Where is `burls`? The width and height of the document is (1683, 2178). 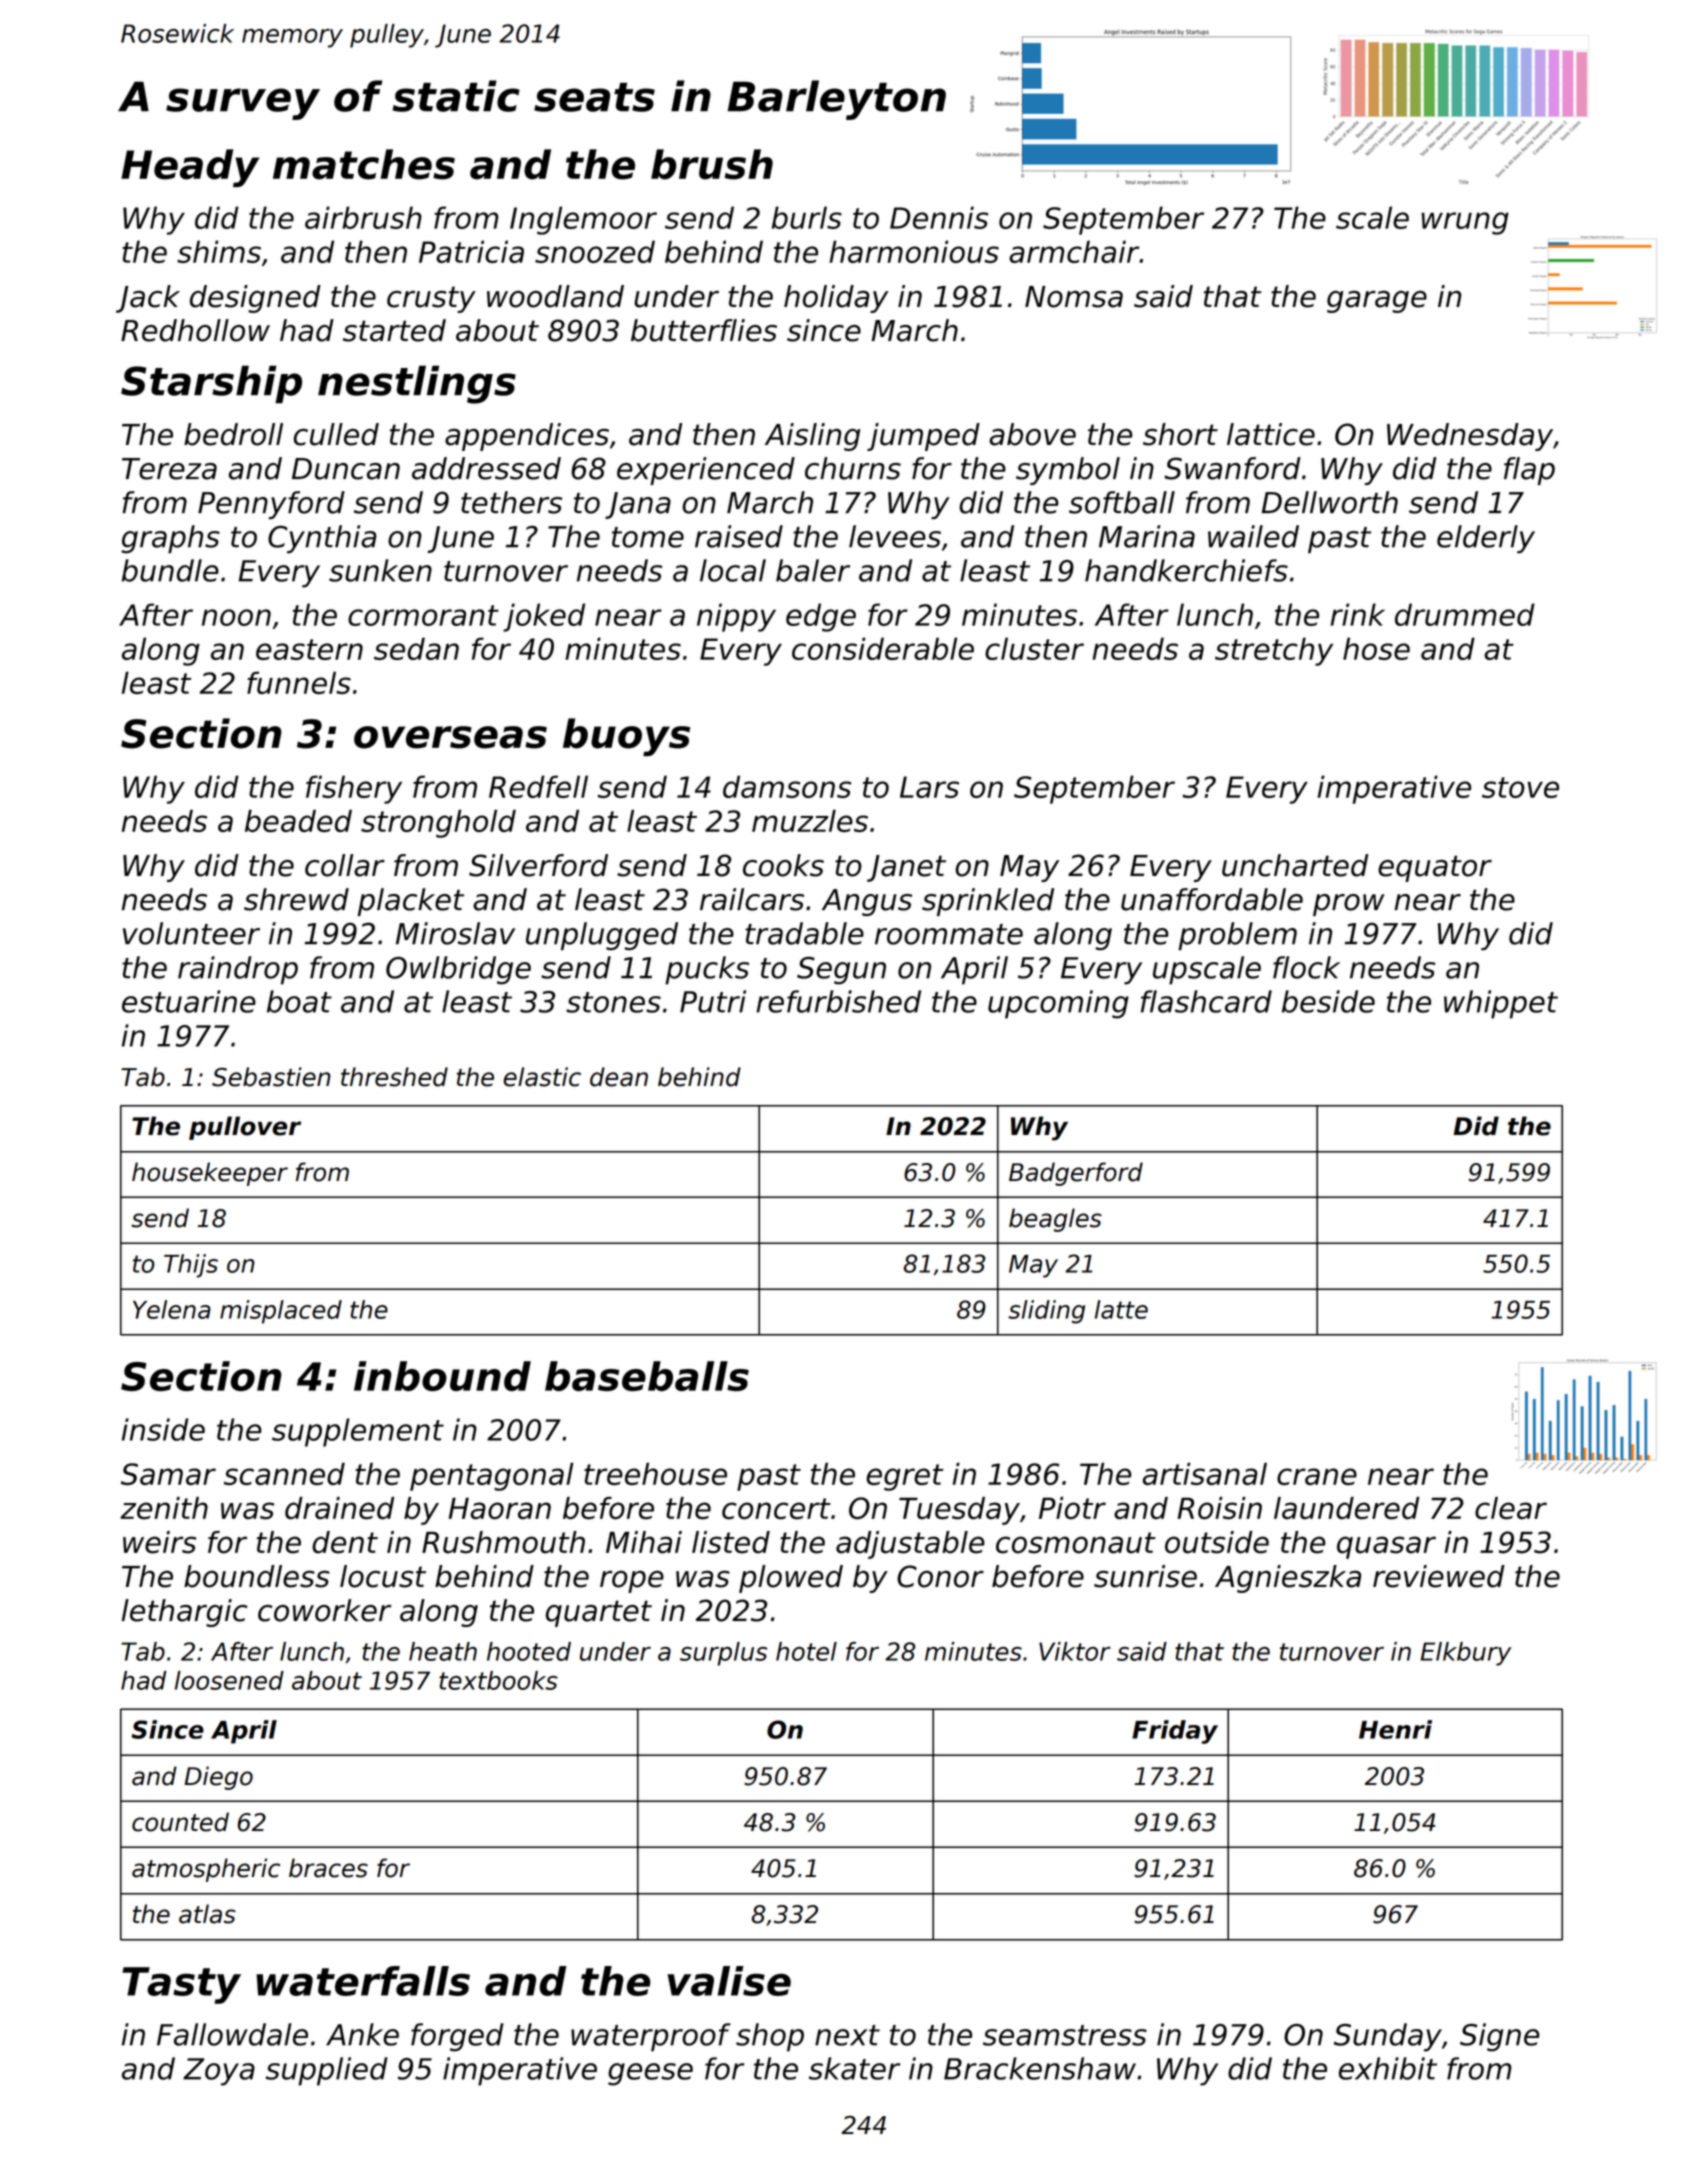 burls is located at coordinates (807, 217).
